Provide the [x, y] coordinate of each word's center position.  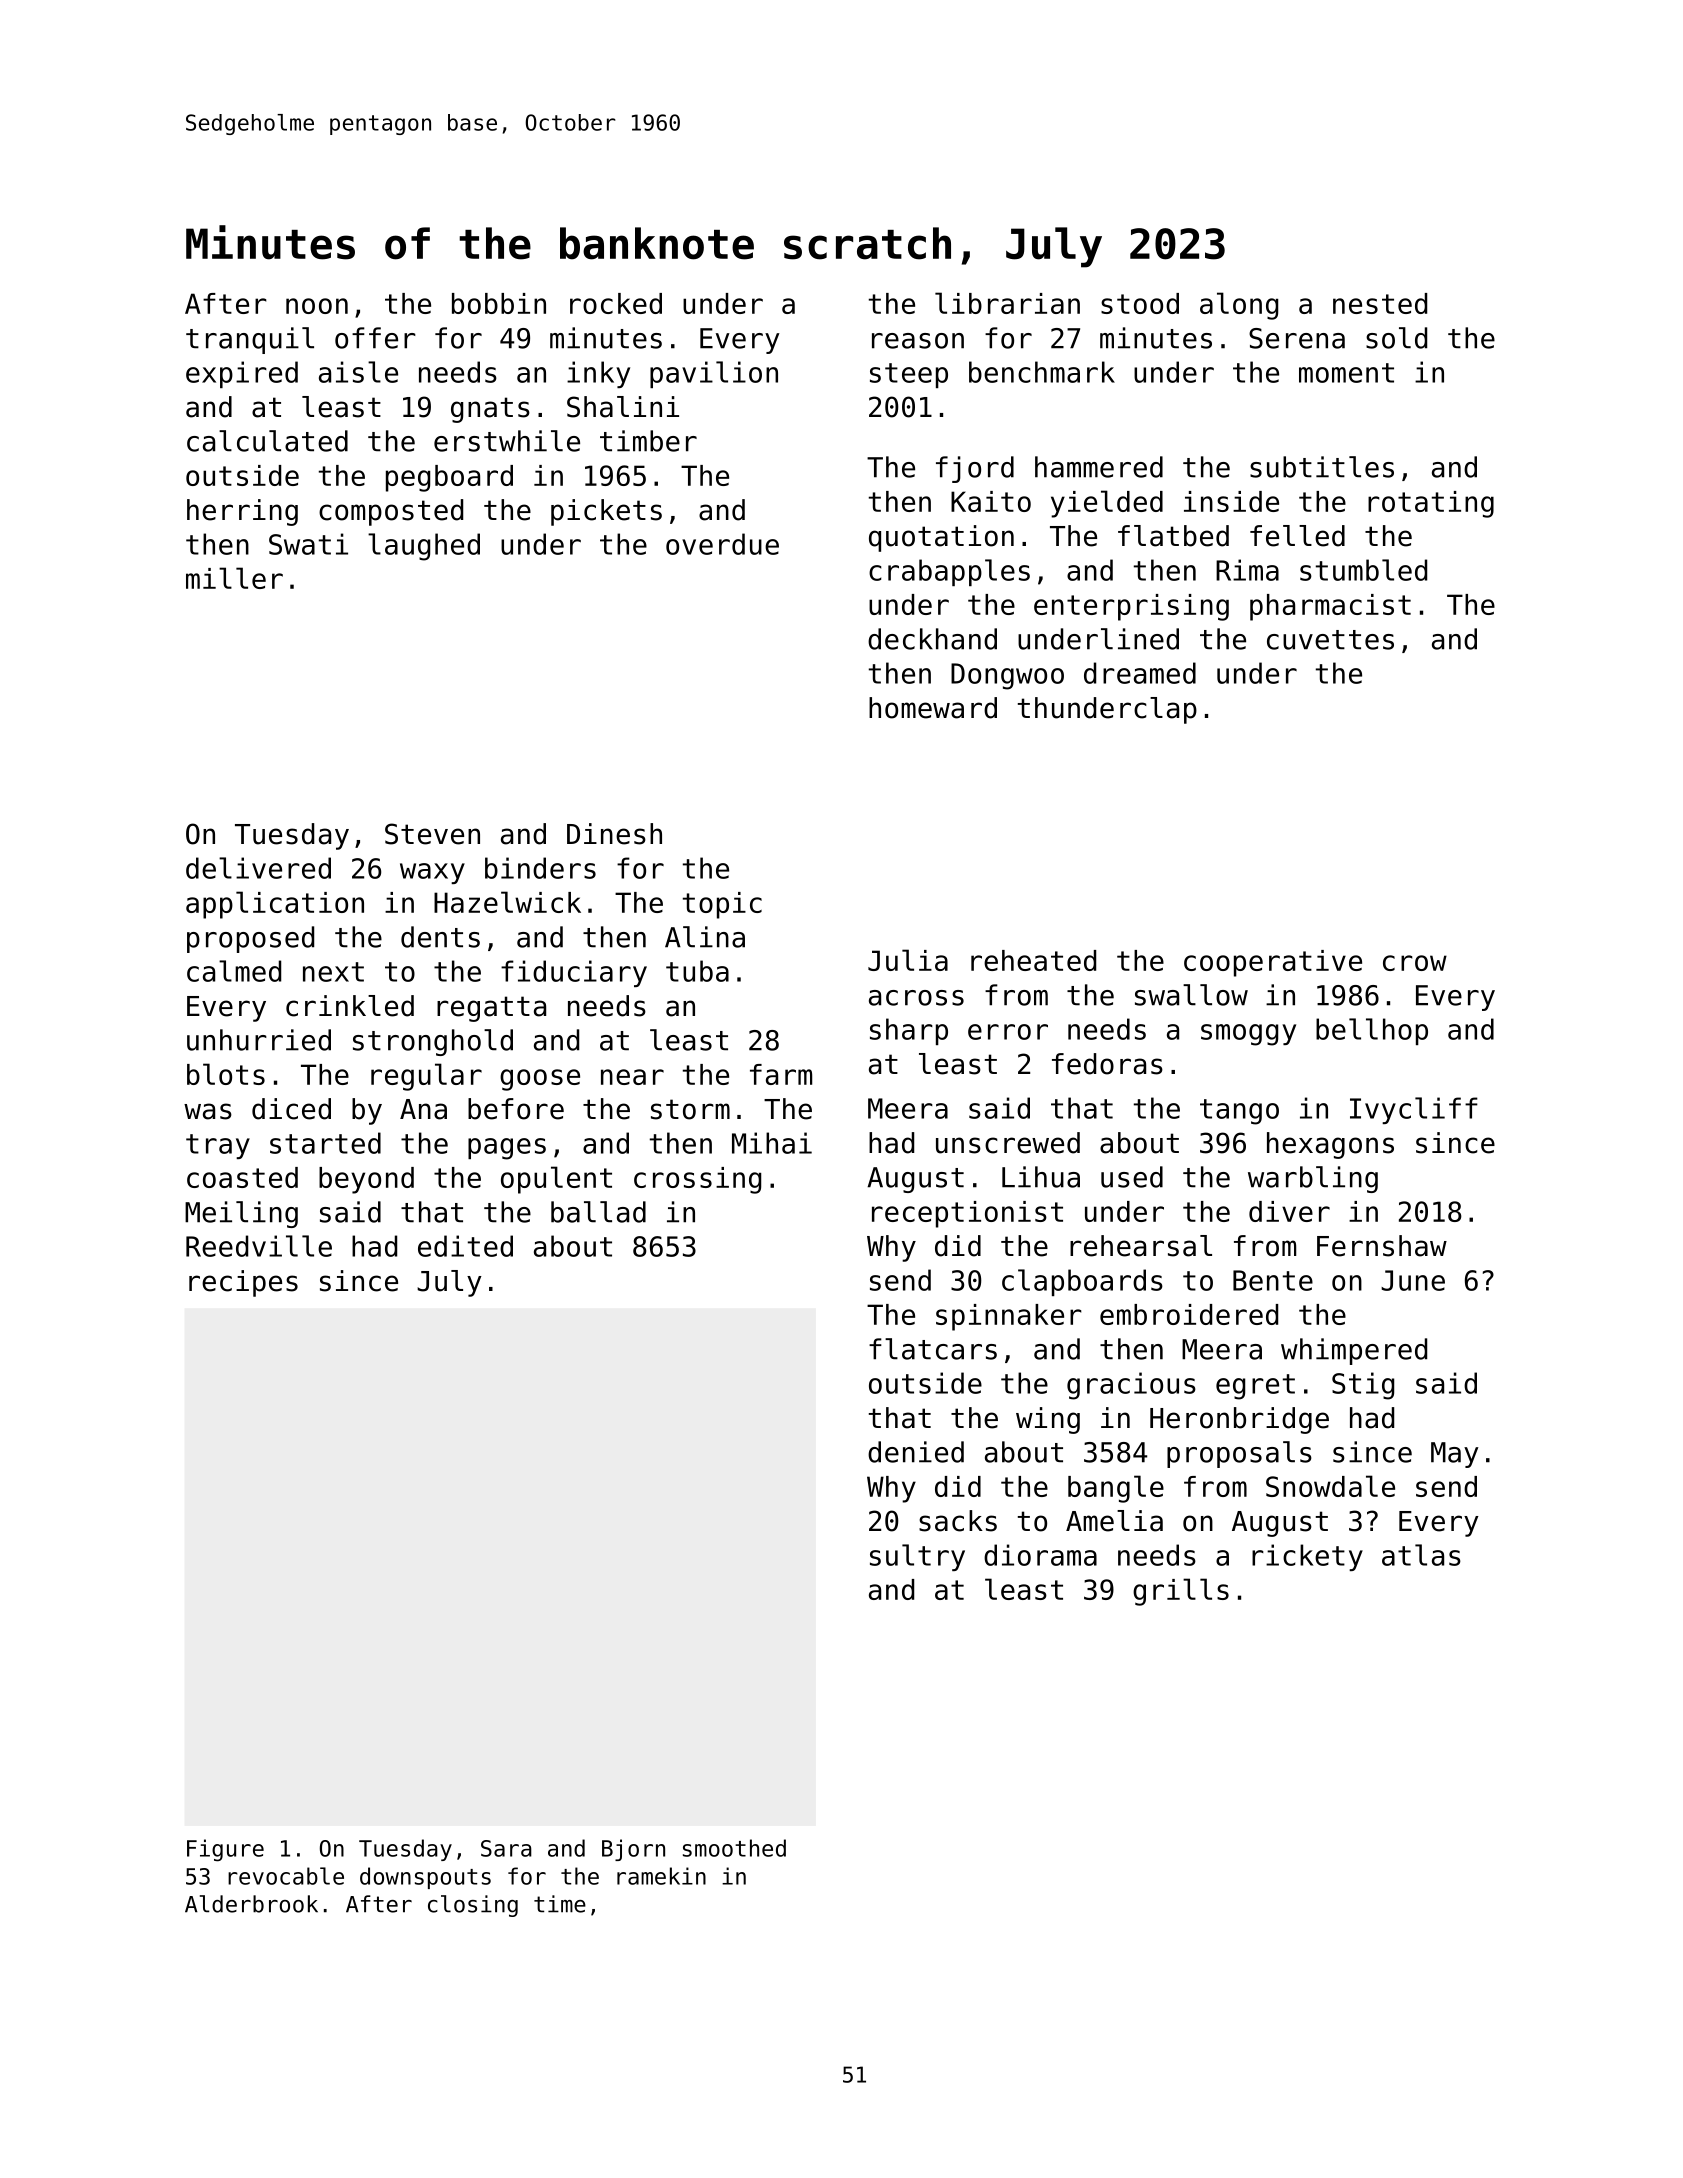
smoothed [734, 1848]
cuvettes [1330, 640]
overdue [722, 544]
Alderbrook [251, 1904]
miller [234, 578]
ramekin [661, 1876]
